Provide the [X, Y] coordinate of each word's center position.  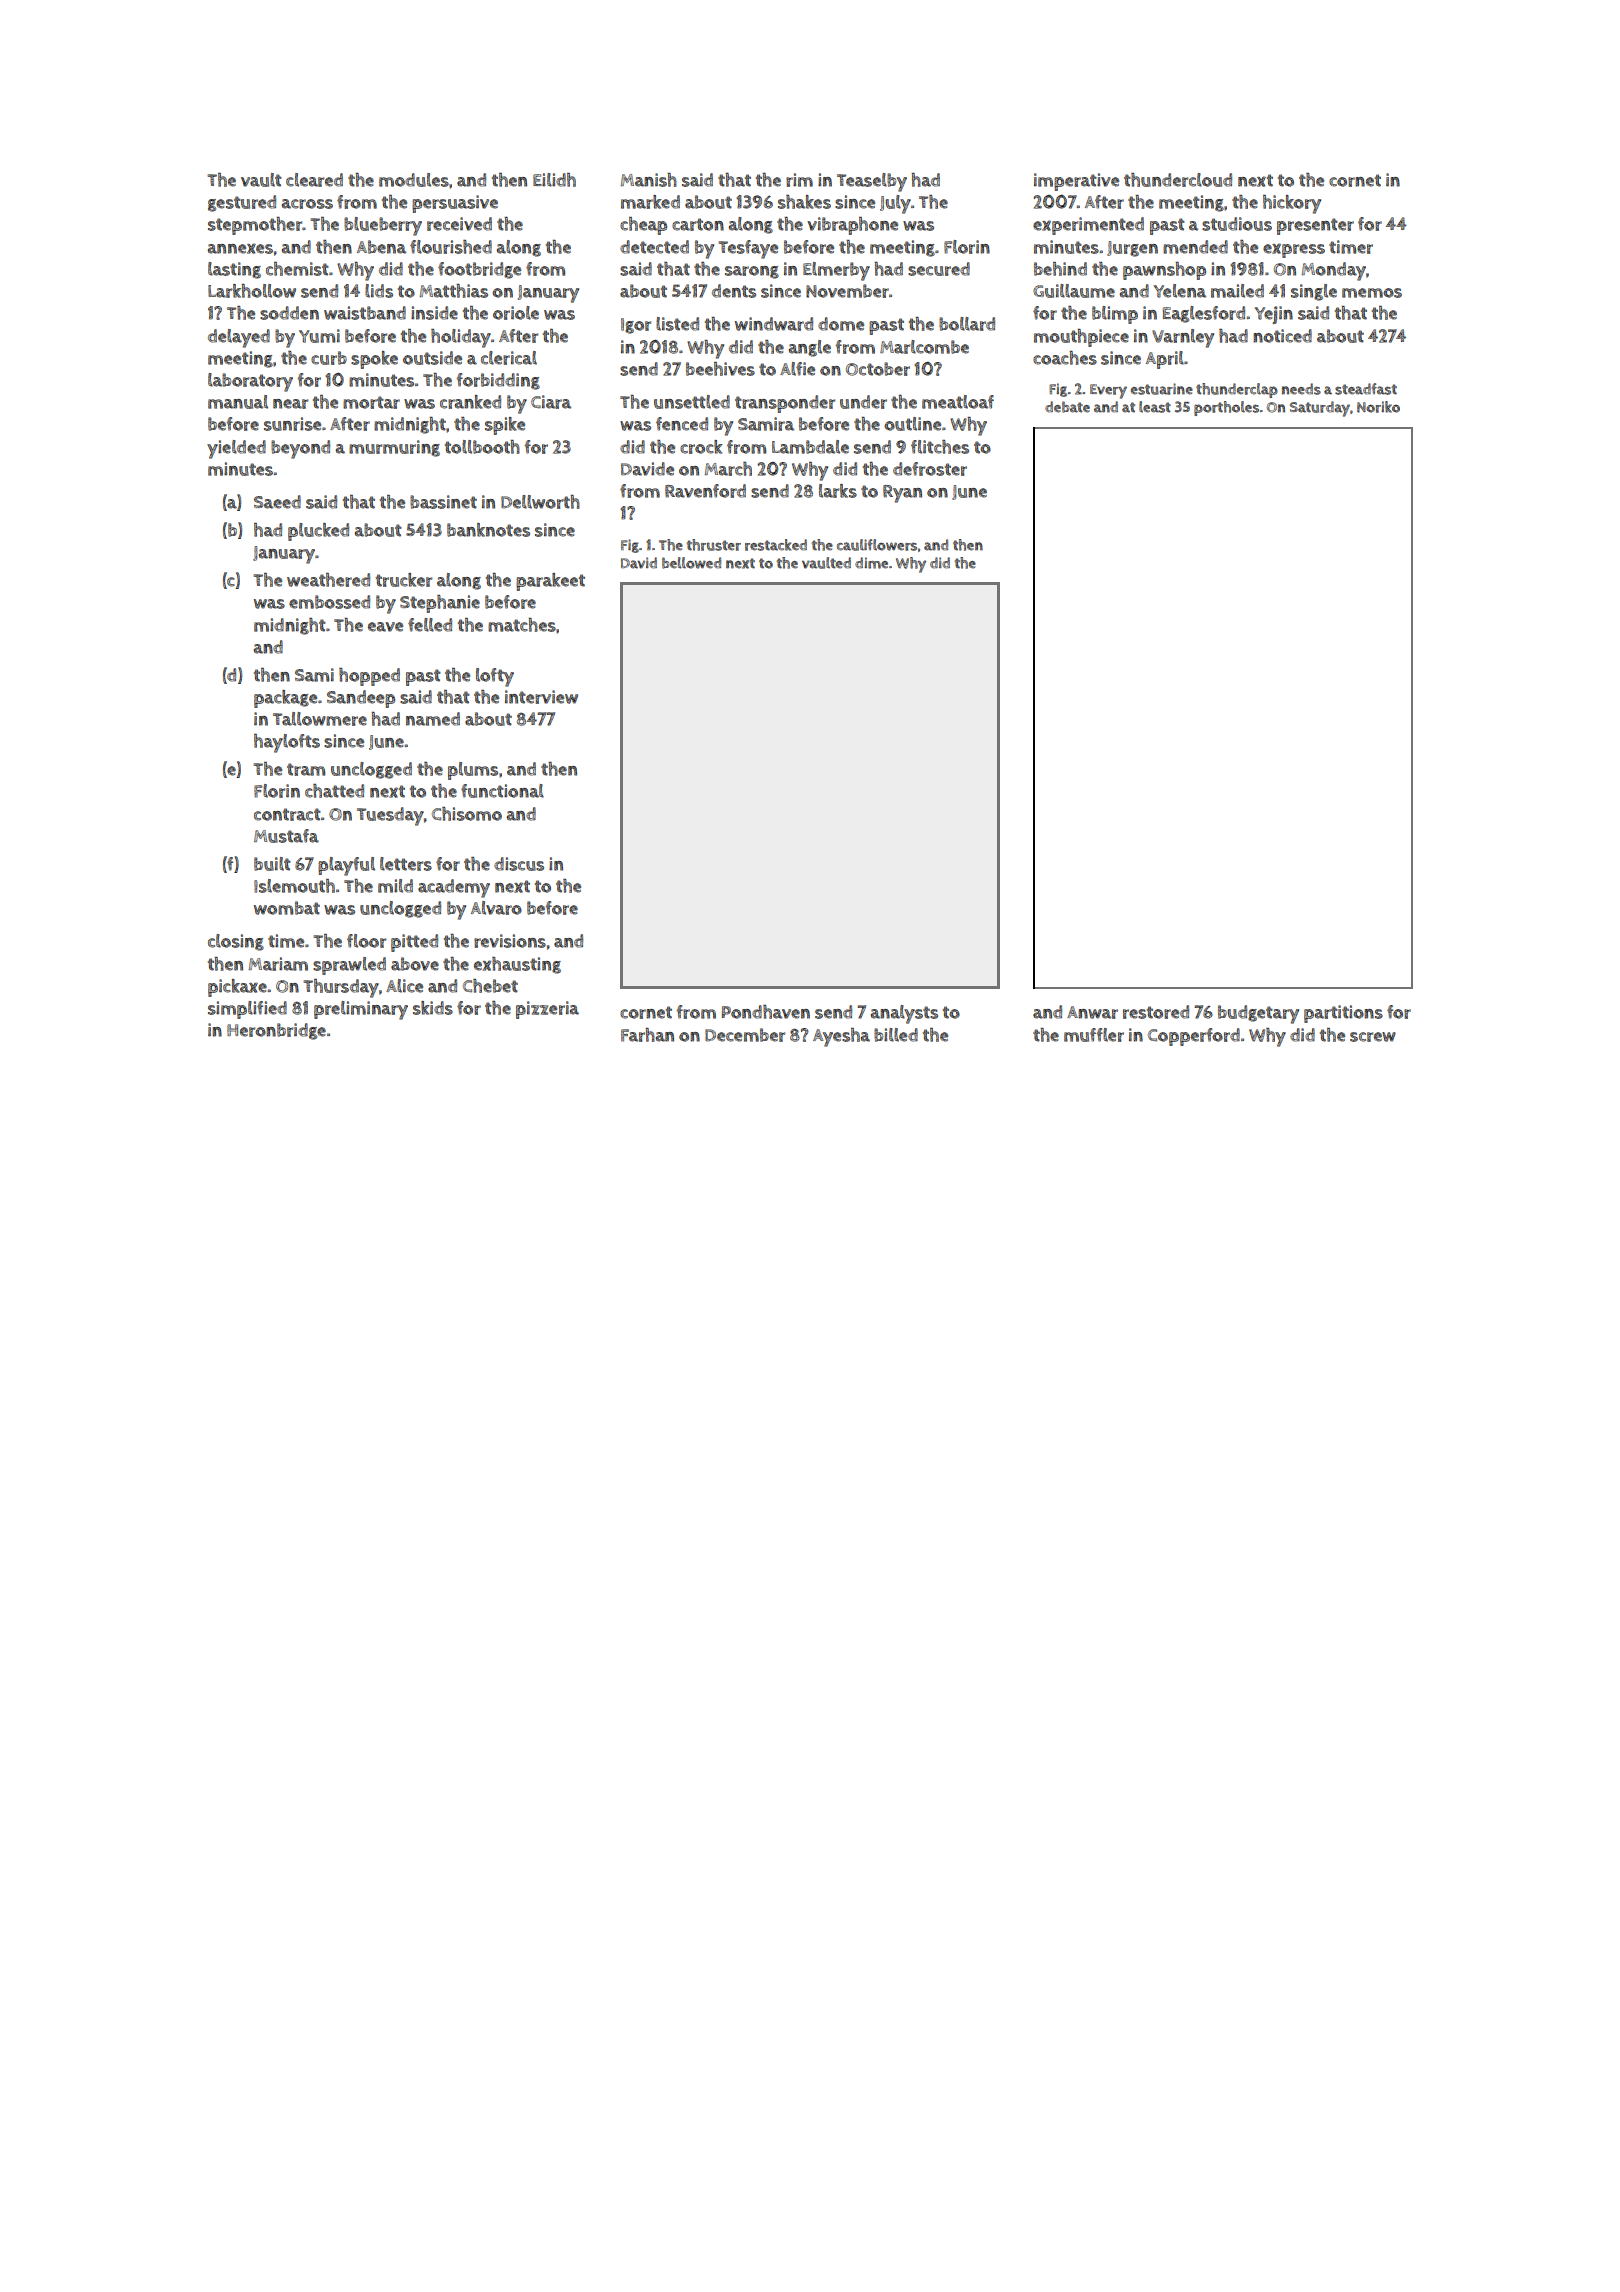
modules [414, 180]
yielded [236, 449]
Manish [649, 180]
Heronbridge [276, 1031]
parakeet [550, 582]
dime [871, 563]
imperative [1076, 182]
